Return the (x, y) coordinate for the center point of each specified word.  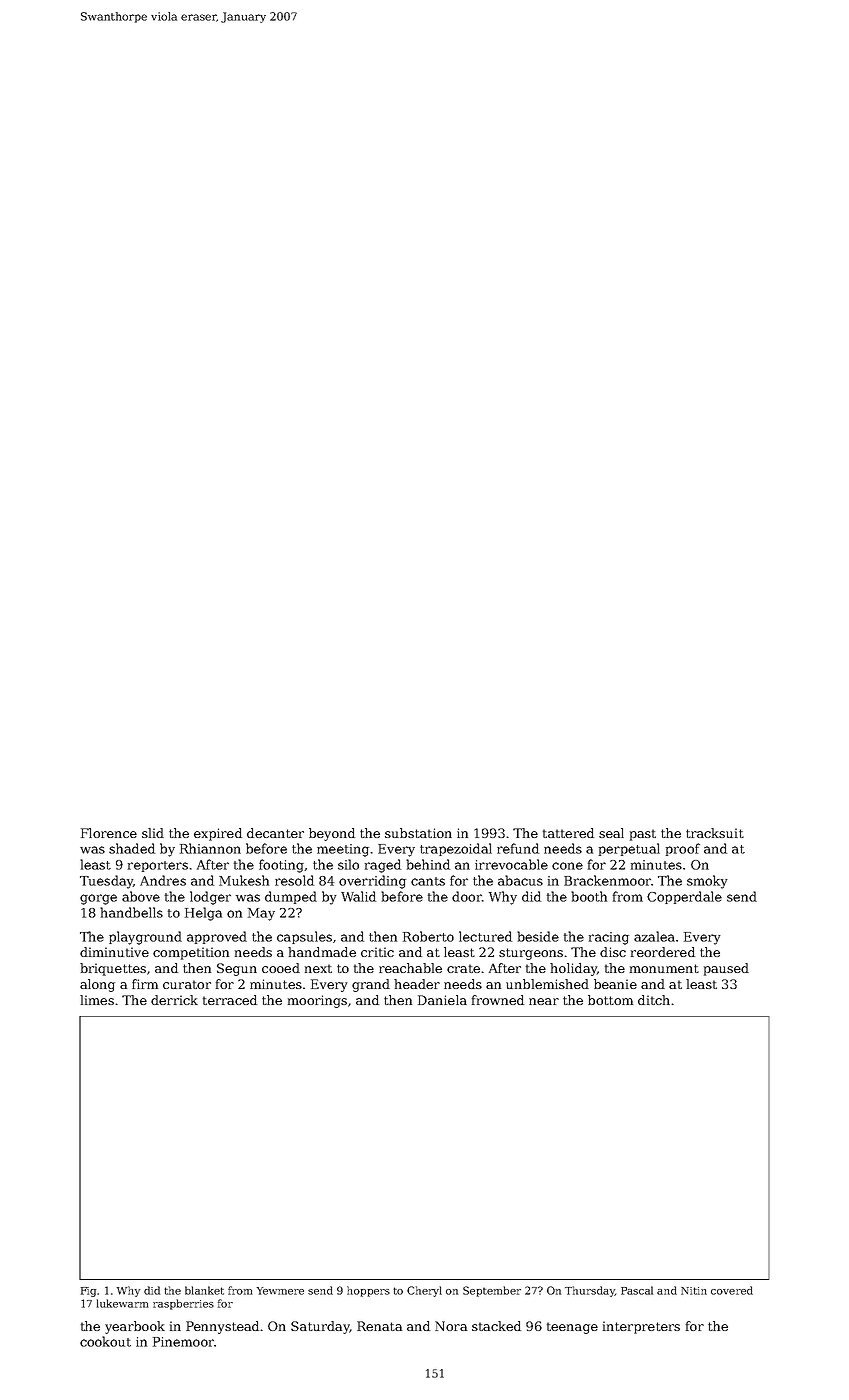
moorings (317, 1001)
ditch (654, 1000)
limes (97, 1000)
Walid (358, 896)
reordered (663, 952)
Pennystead (222, 1327)
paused (726, 969)
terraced (230, 1000)
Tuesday (106, 882)
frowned (498, 1000)
